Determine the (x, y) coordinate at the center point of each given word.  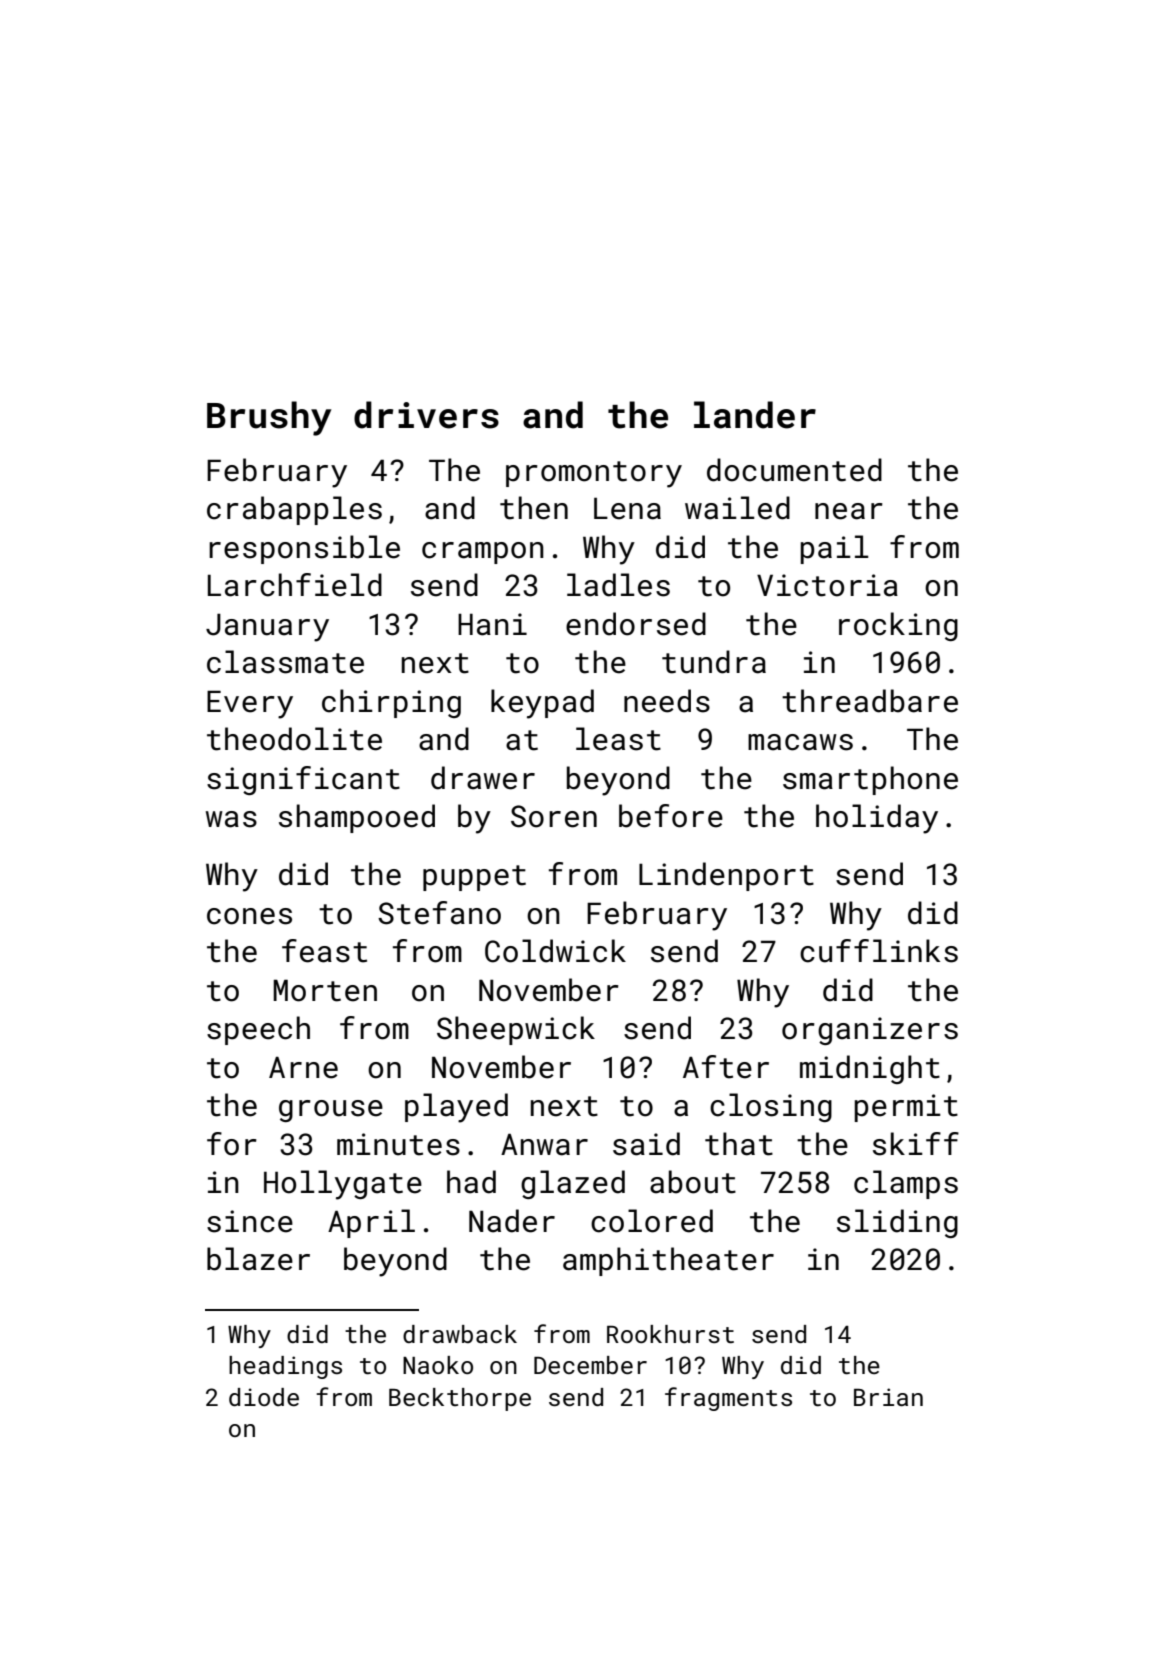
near (849, 511)
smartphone (870, 780)
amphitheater (668, 1261)
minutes (398, 1144)
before (671, 816)
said (646, 1144)
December (590, 1365)
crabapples (294, 510)
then (534, 508)
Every (250, 704)
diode (264, 1397)
